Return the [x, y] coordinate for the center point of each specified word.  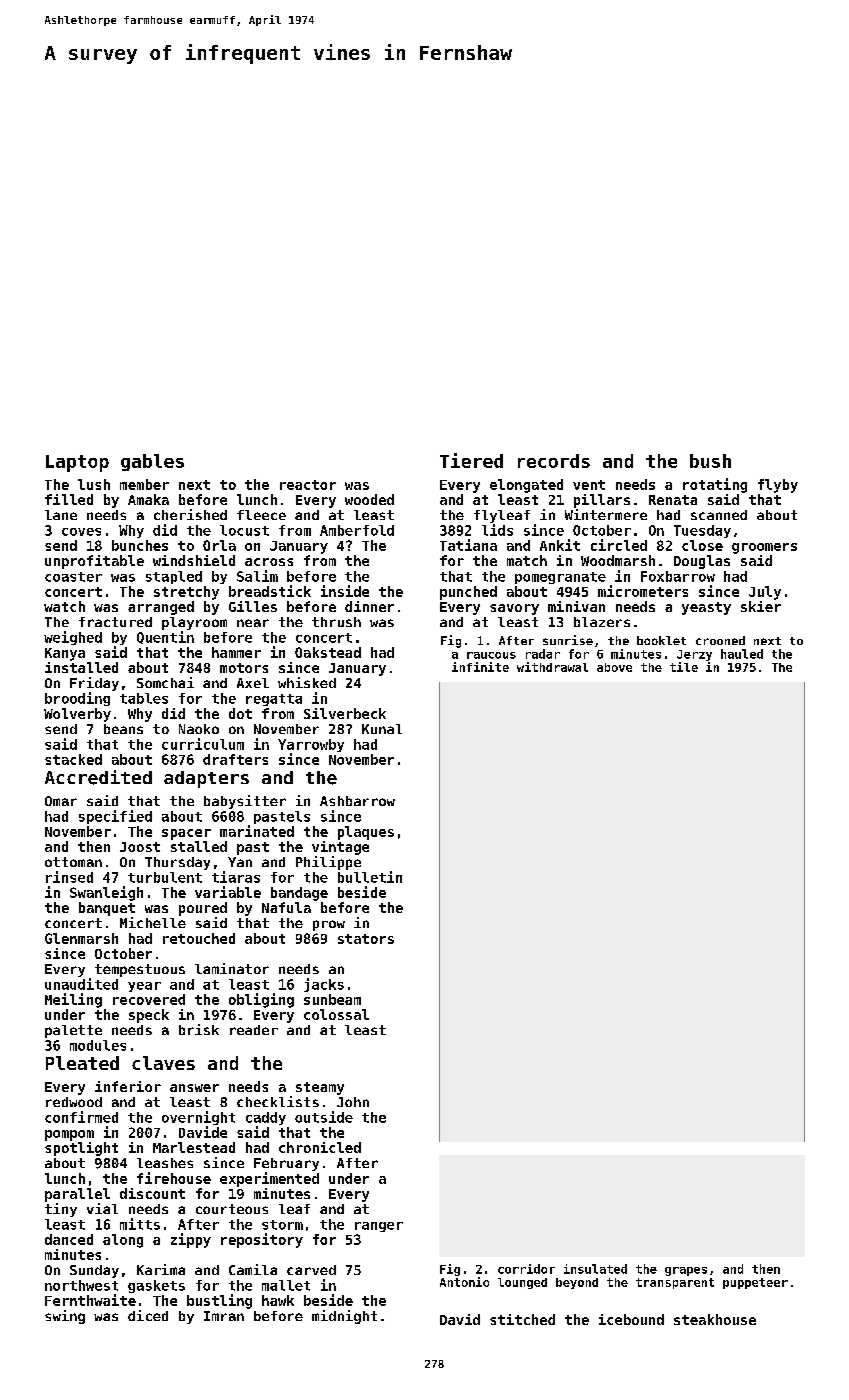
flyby [778, 486]
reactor [308, 485]
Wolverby [77, 715]
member [144, 484]
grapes [686, 1271]
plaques [366, 833]
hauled [742, 654]
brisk [199, 1029]
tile [684, 667]
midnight [344, 1317]
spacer [186, 834]
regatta [274, 700]
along [123, 1241]
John [353, 1102]
